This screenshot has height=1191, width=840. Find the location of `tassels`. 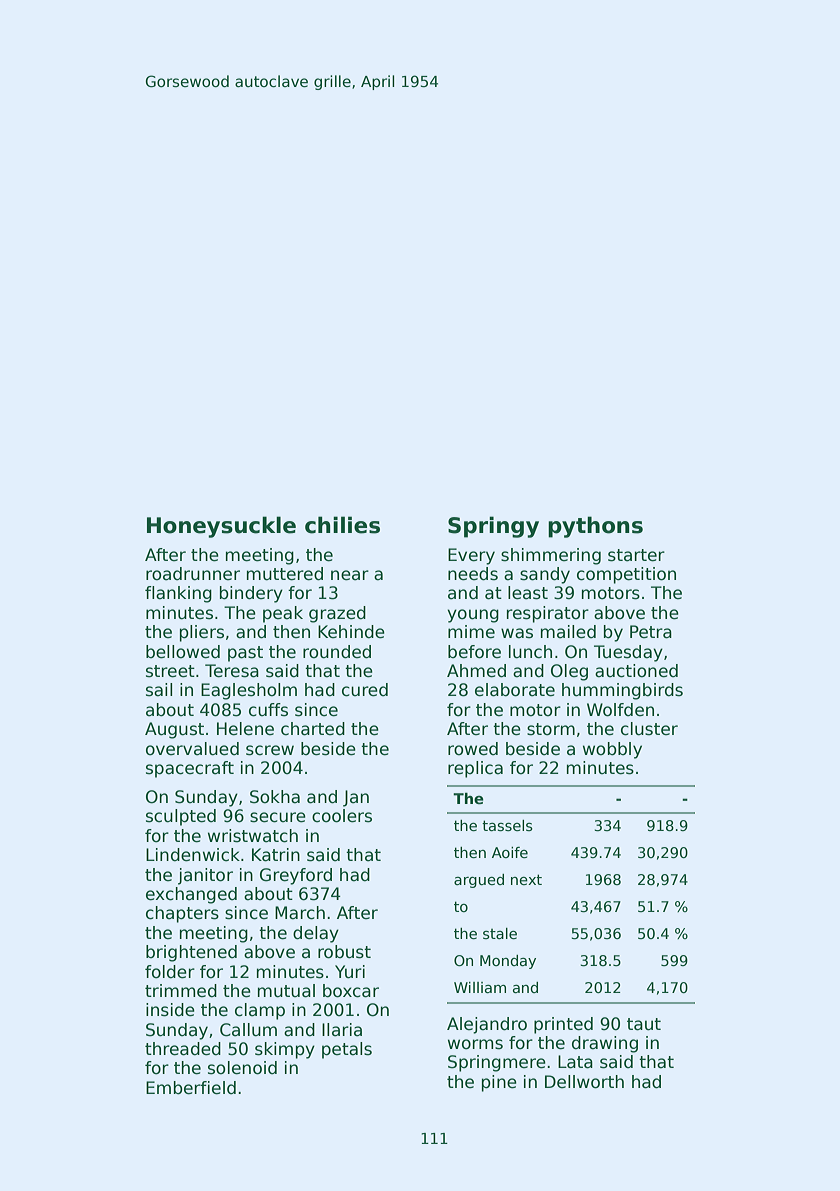

tassels is located at coordinates (507, 825).
